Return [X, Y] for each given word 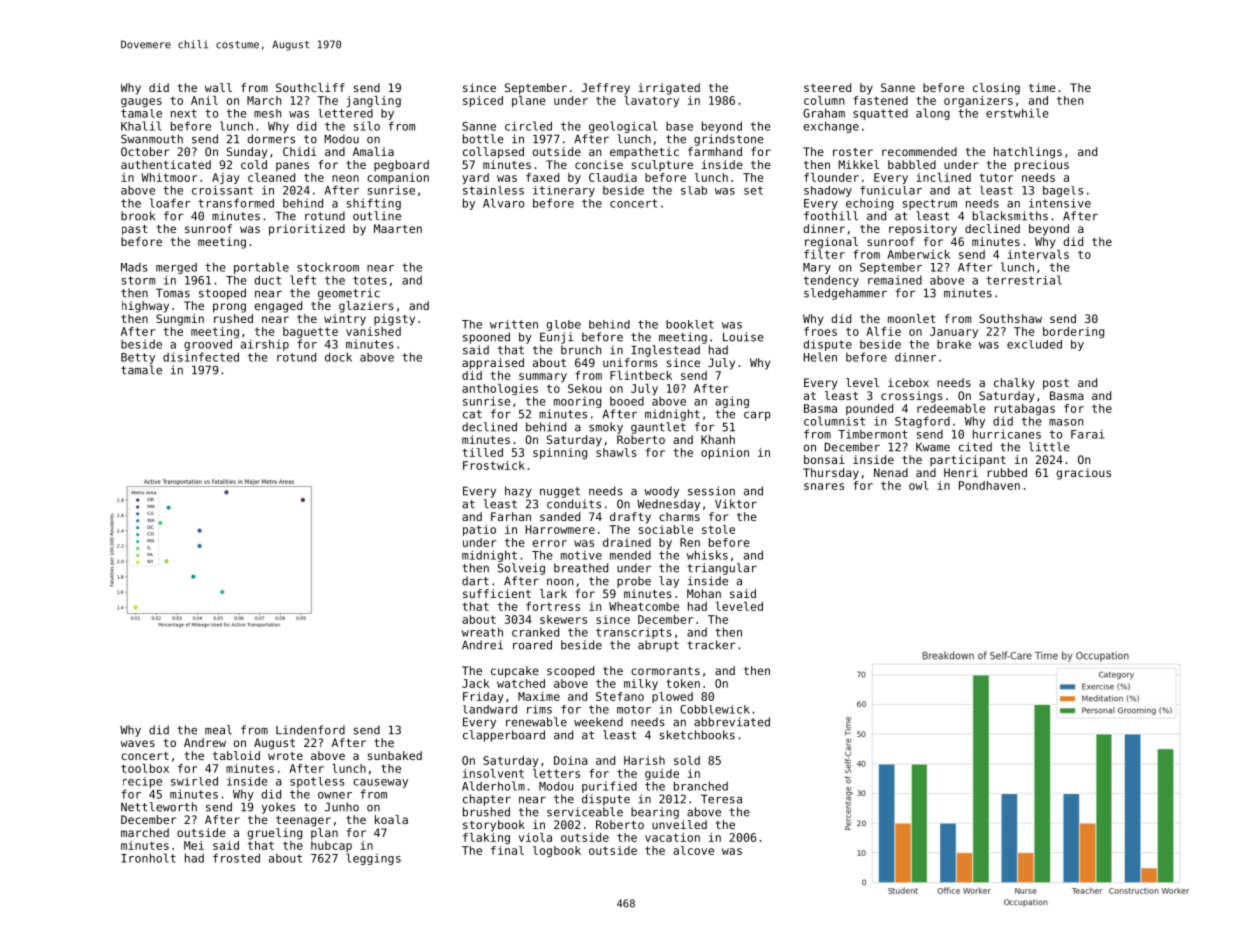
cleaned [271, 177]
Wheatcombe [644, 606]
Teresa [721, 799]
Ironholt [148, 858]
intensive [1060, 203]
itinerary [564, 191]
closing [996, 89]
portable [261, 268]
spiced [483, 101]
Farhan [511, 516]
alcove [693, 850]
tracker [711, 645]
